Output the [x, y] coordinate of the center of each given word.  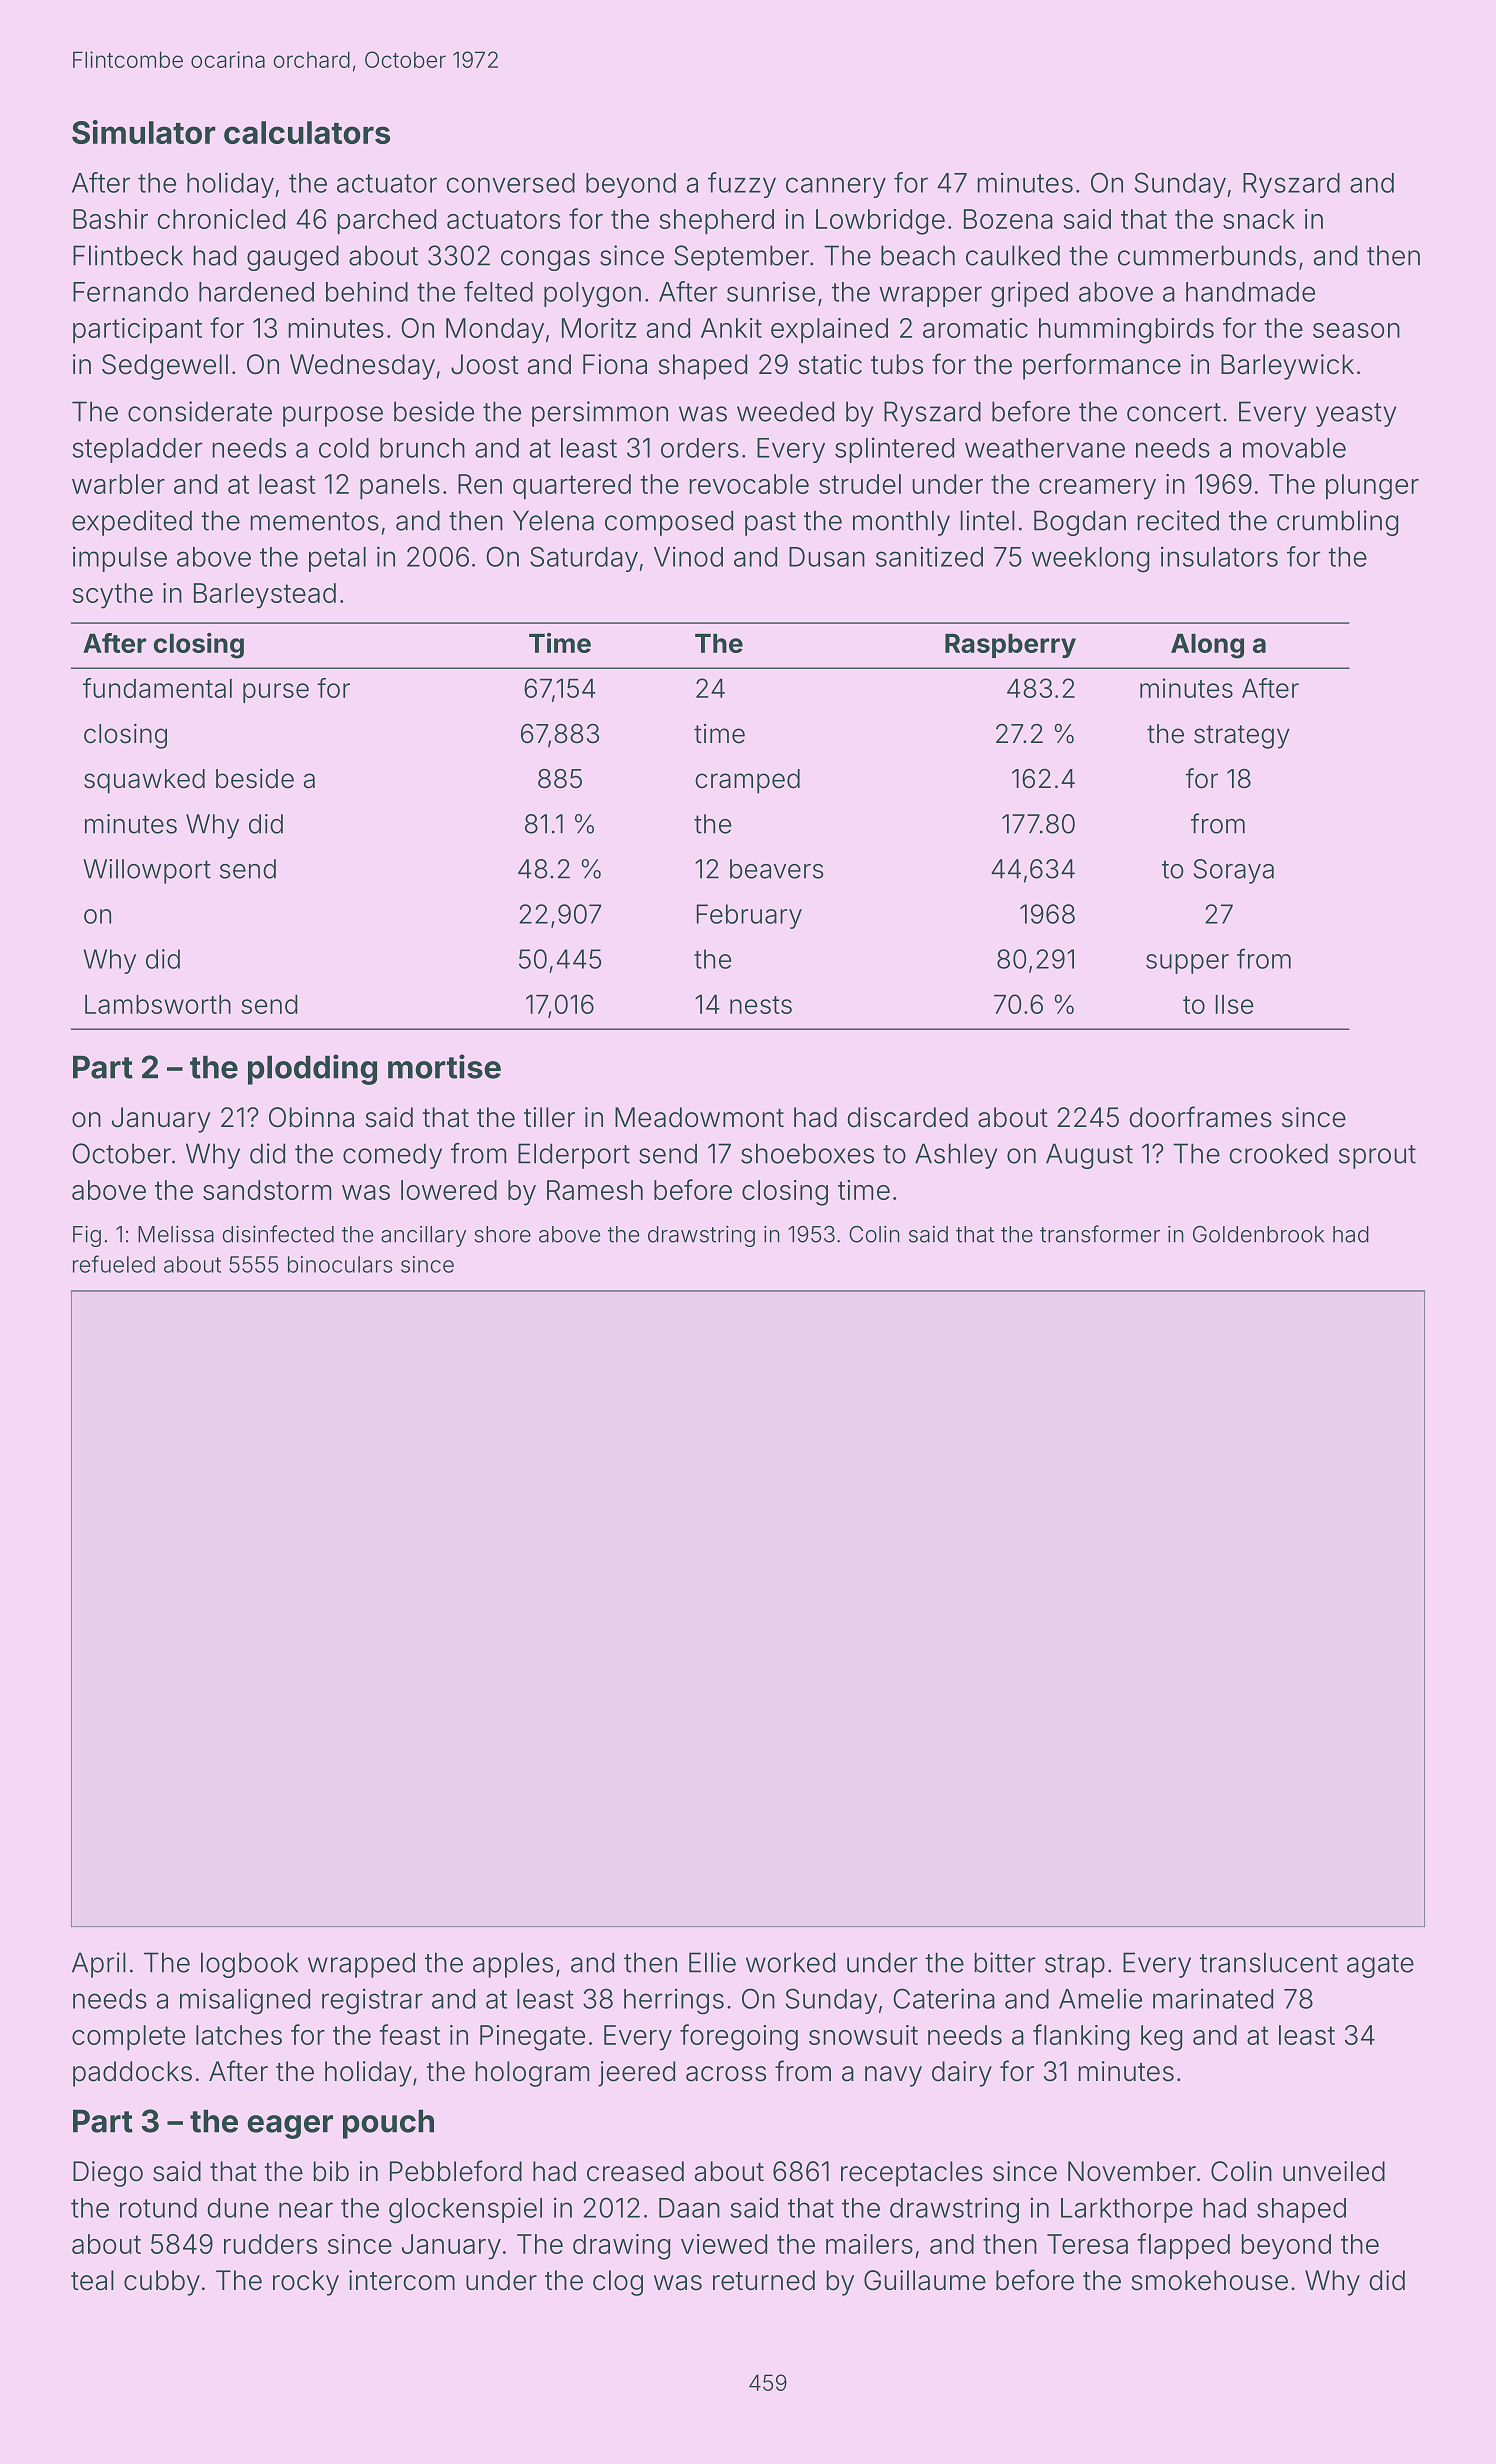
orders [700, 448]
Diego [108, 2174]
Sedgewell [165, 367]
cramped [747, 781]
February [749, 916]
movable [1294, 448]
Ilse [1234, 1004]
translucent [1269, 1962]
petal [337, 559]
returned [764, 2280]
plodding [312, 1069]
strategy [1242, 737]
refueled [114, 1264]
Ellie [712, 1962]
